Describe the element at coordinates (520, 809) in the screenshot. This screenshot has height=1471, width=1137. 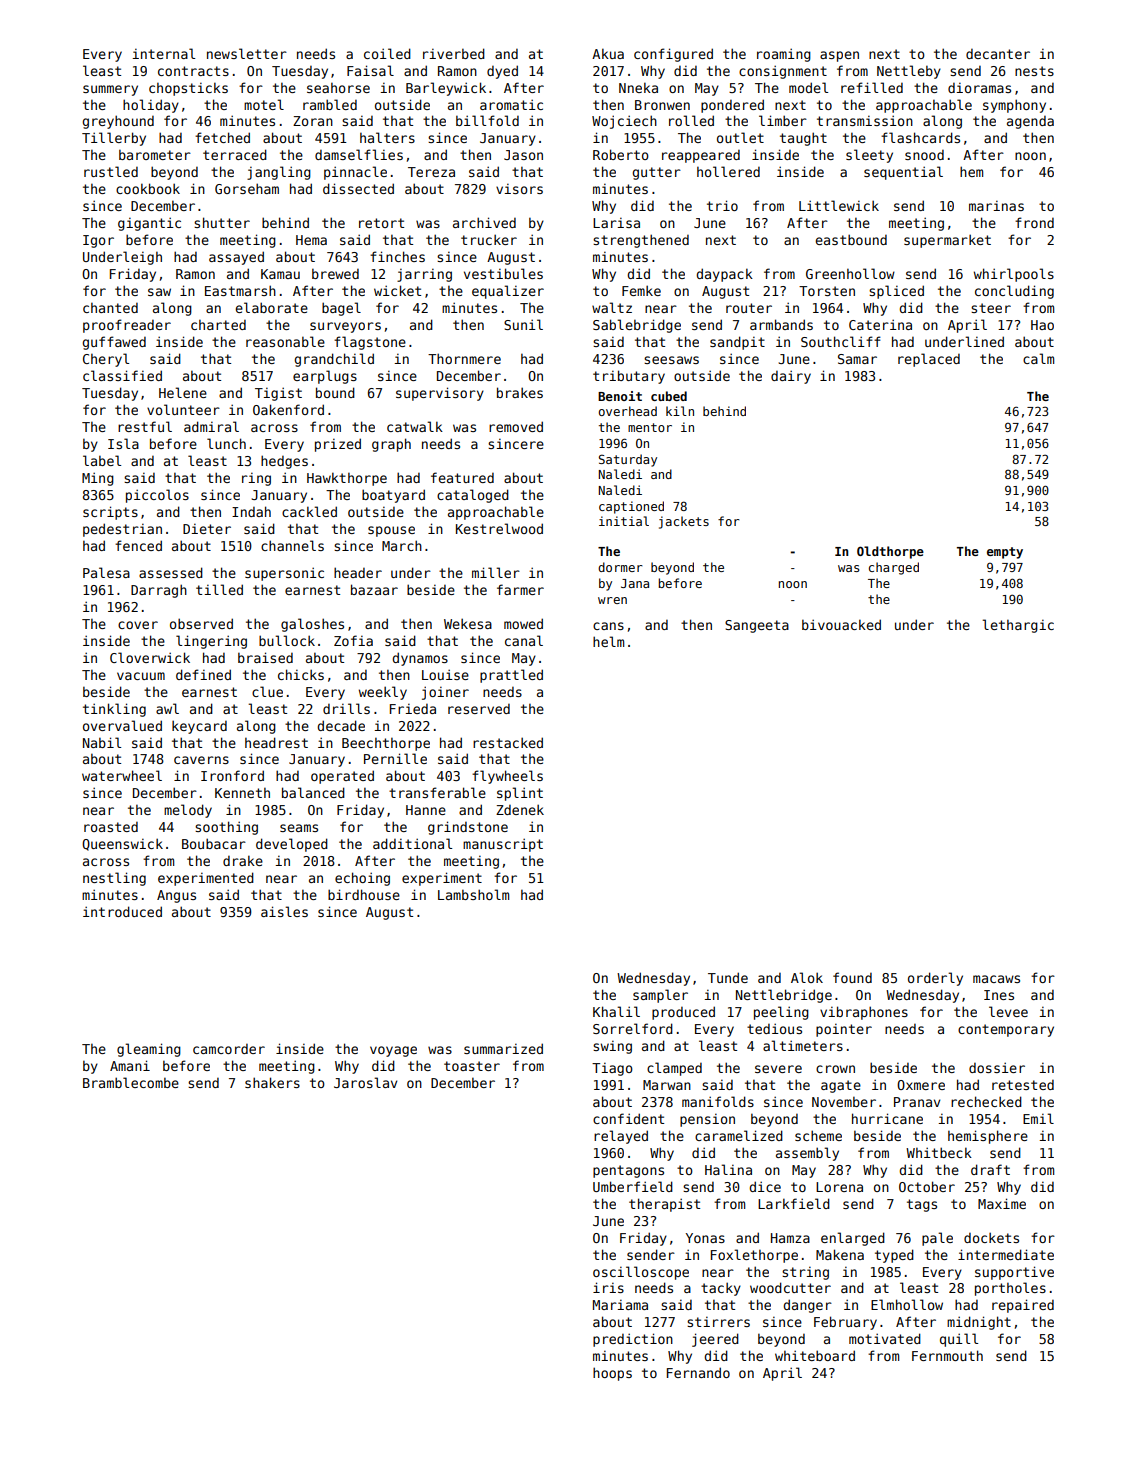
I see `Zdenek` at that location.
